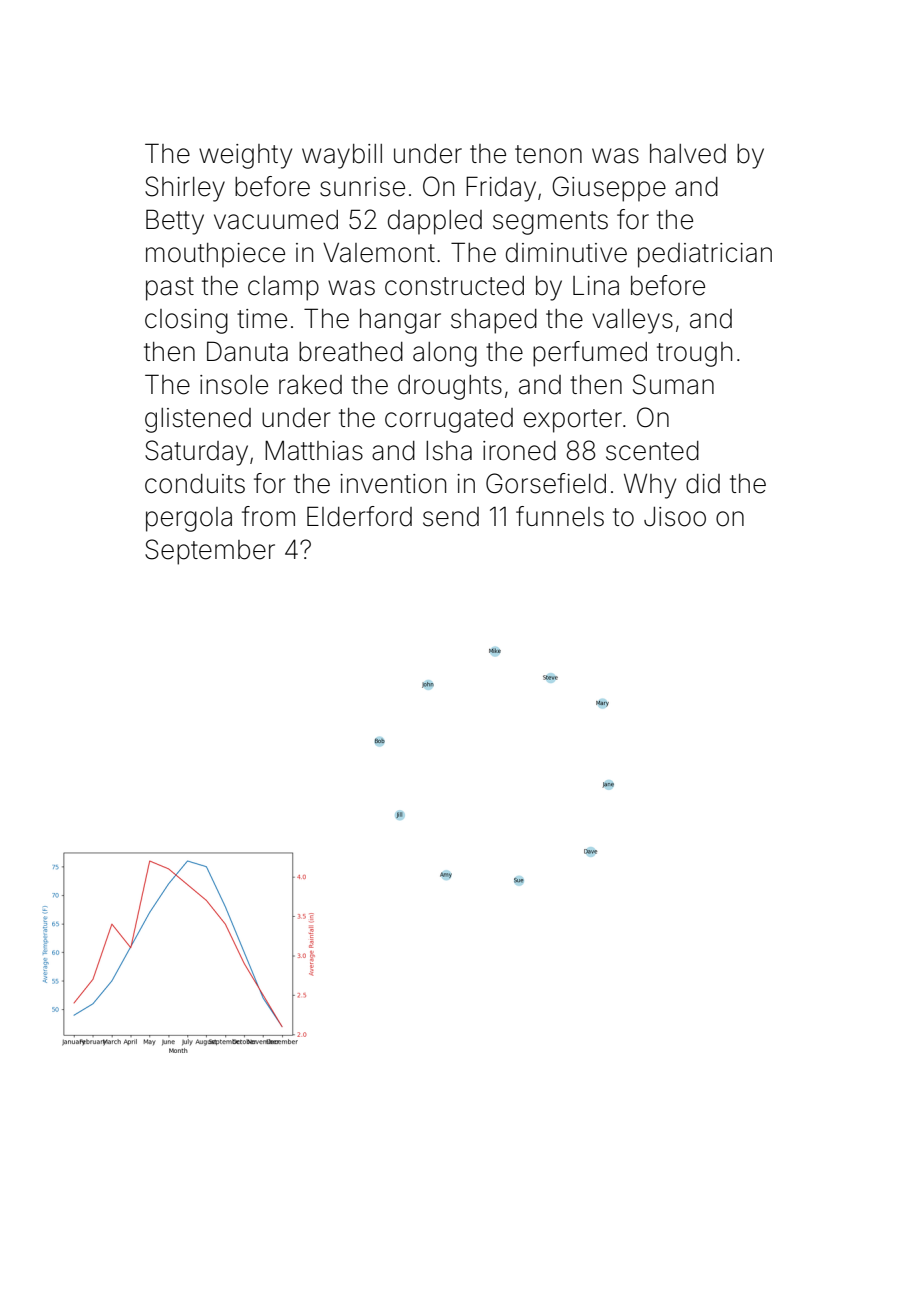  I want to click on closing, so click(186, 321).
